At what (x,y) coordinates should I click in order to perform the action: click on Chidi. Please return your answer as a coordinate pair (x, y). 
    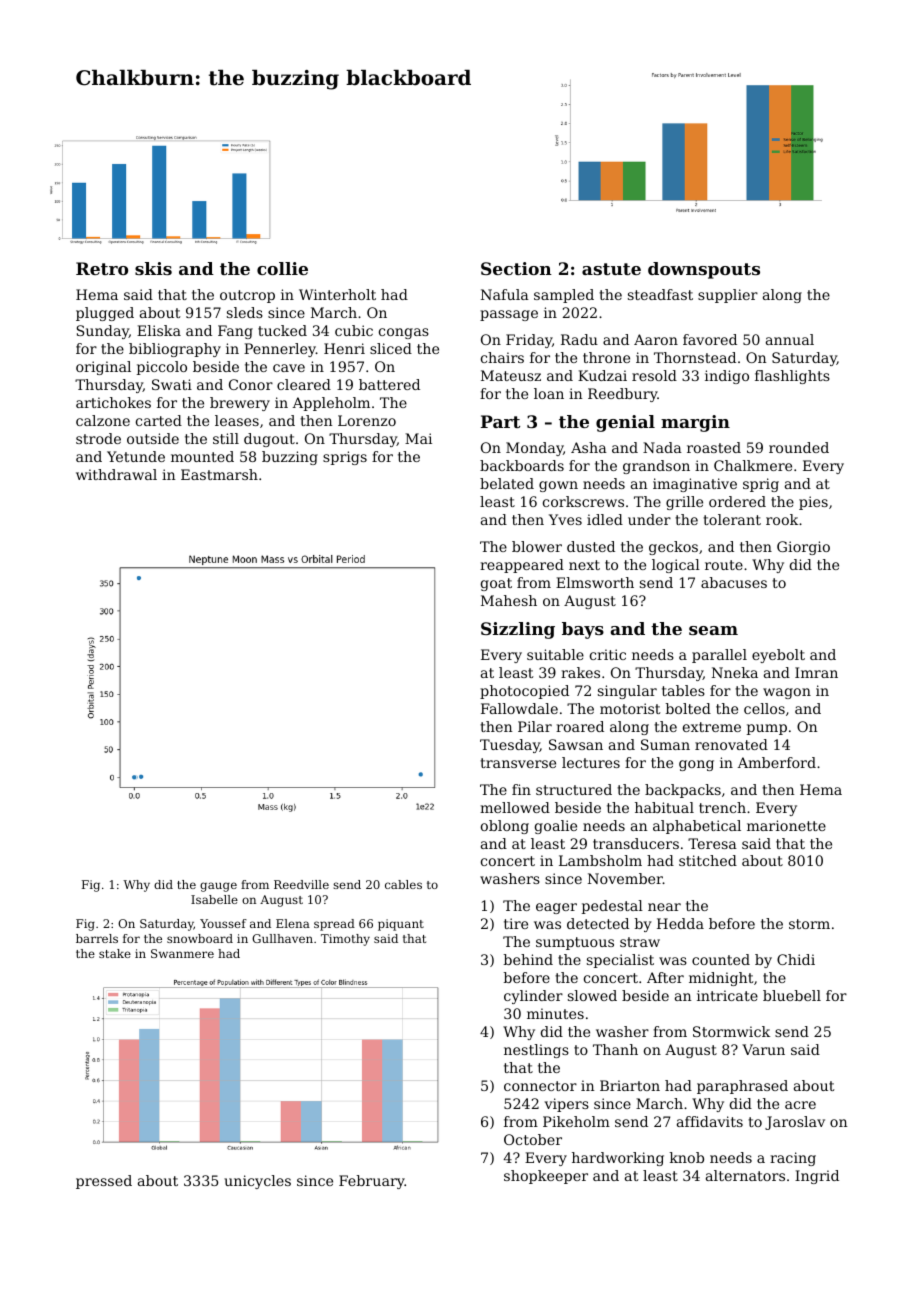
    Looking at the image, I should click on (796, 959).
